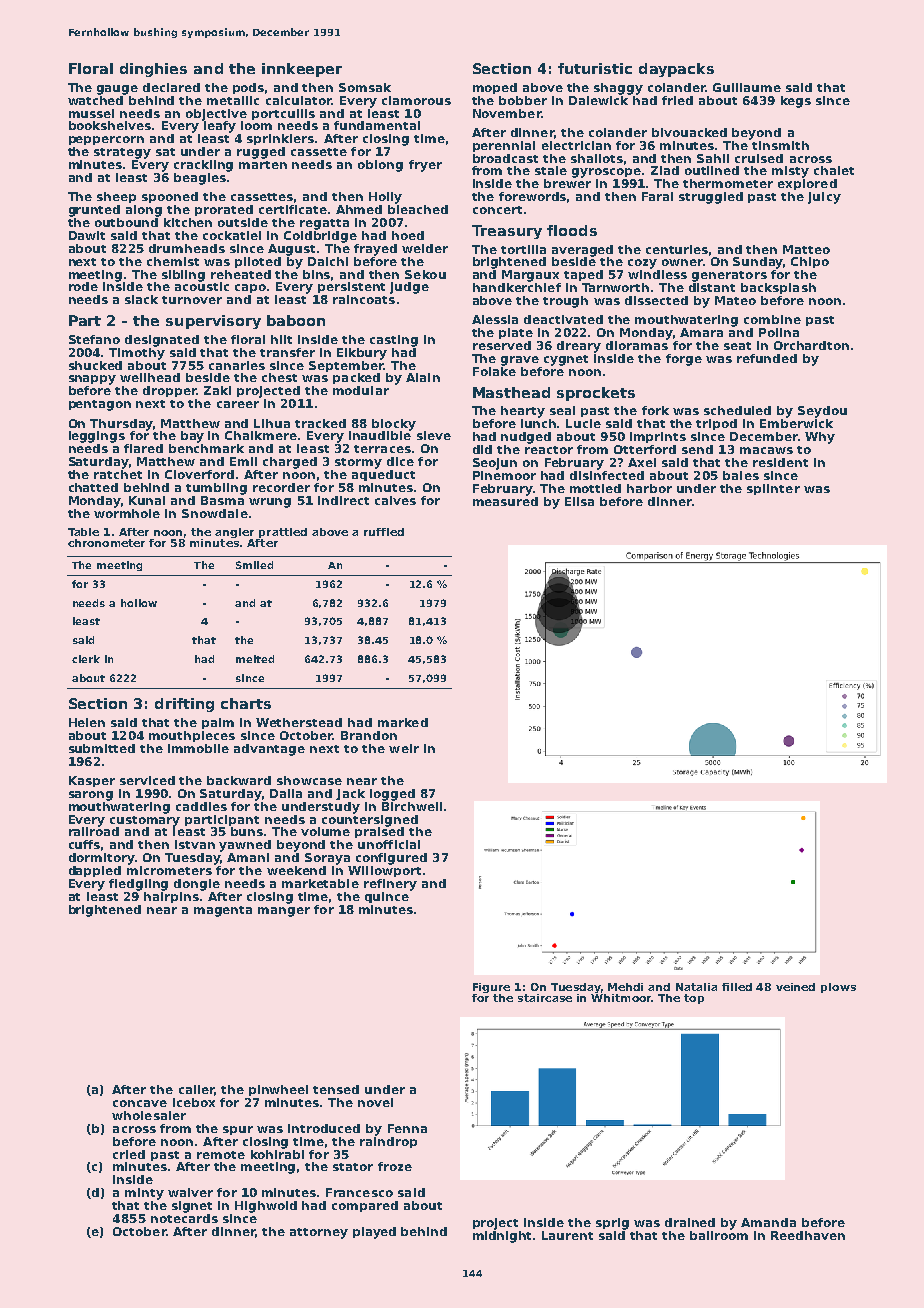 Image resolution: width=924 pixels, height=1308 pixels. I want to click on Axel, so click(642, 462).
